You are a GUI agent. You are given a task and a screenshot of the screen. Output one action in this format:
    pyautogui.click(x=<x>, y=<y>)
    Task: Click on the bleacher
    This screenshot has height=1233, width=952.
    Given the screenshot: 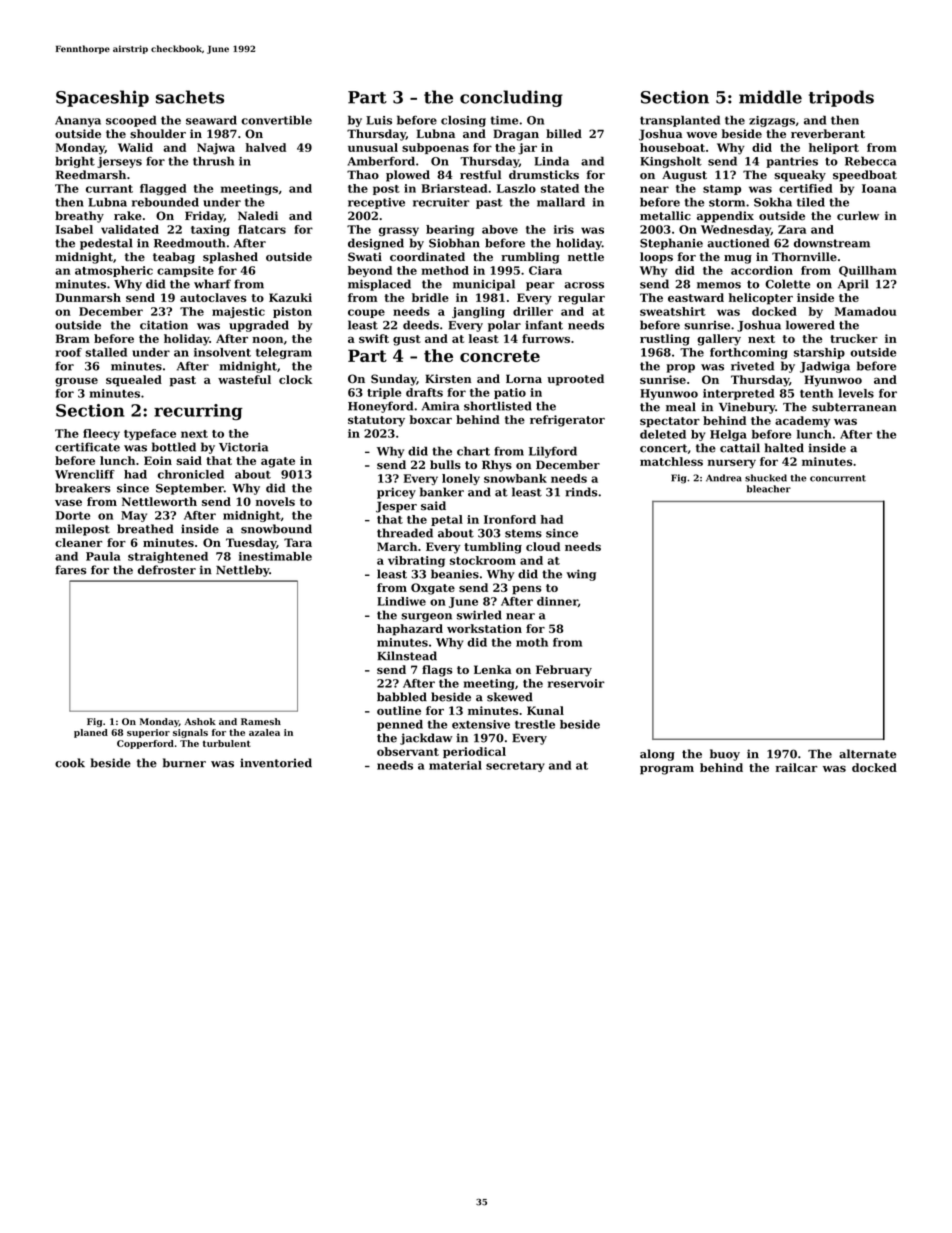 What is the action you would take?
    pyautogui.click(x=769, y=489)
